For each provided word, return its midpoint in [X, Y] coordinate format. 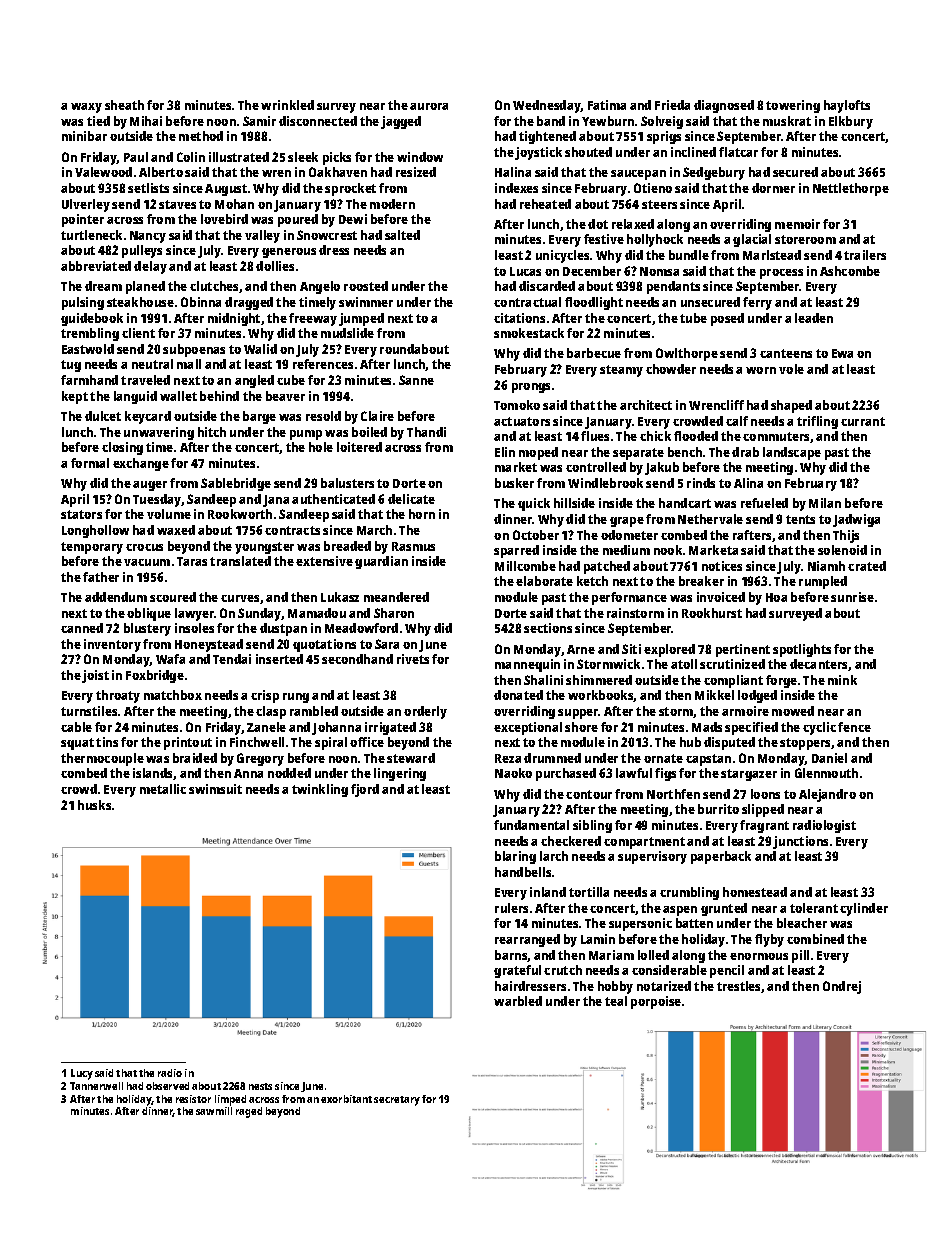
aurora [429, 106]
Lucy [82, 1074]
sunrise [852, 597]
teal [616, 1001]
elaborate [544, 581]
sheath [124, 105]
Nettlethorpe [851, 189]
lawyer [194, 614]
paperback [721, 857]
